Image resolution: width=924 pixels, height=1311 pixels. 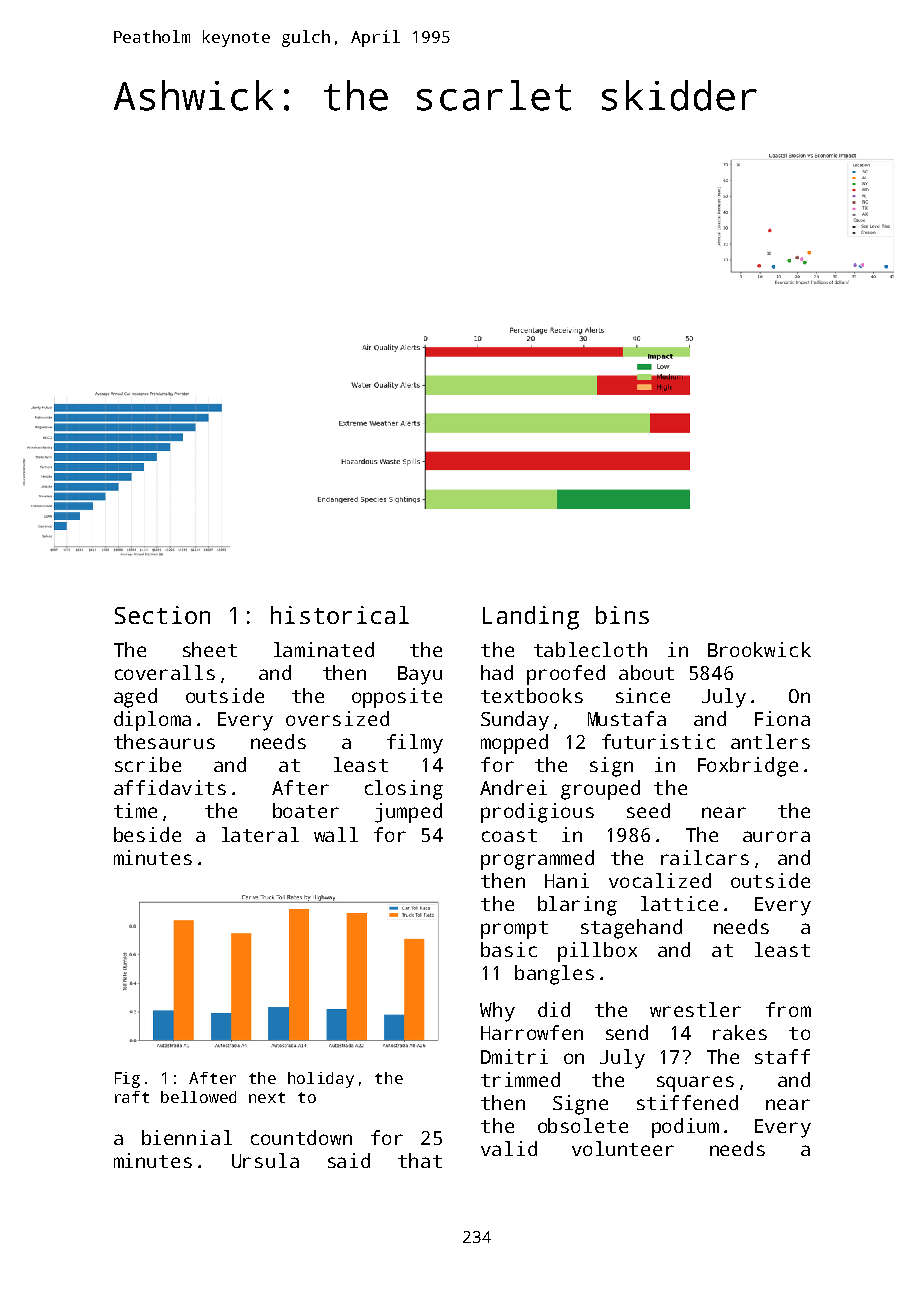 I want to click on Section, so click(x=162, y=615).
